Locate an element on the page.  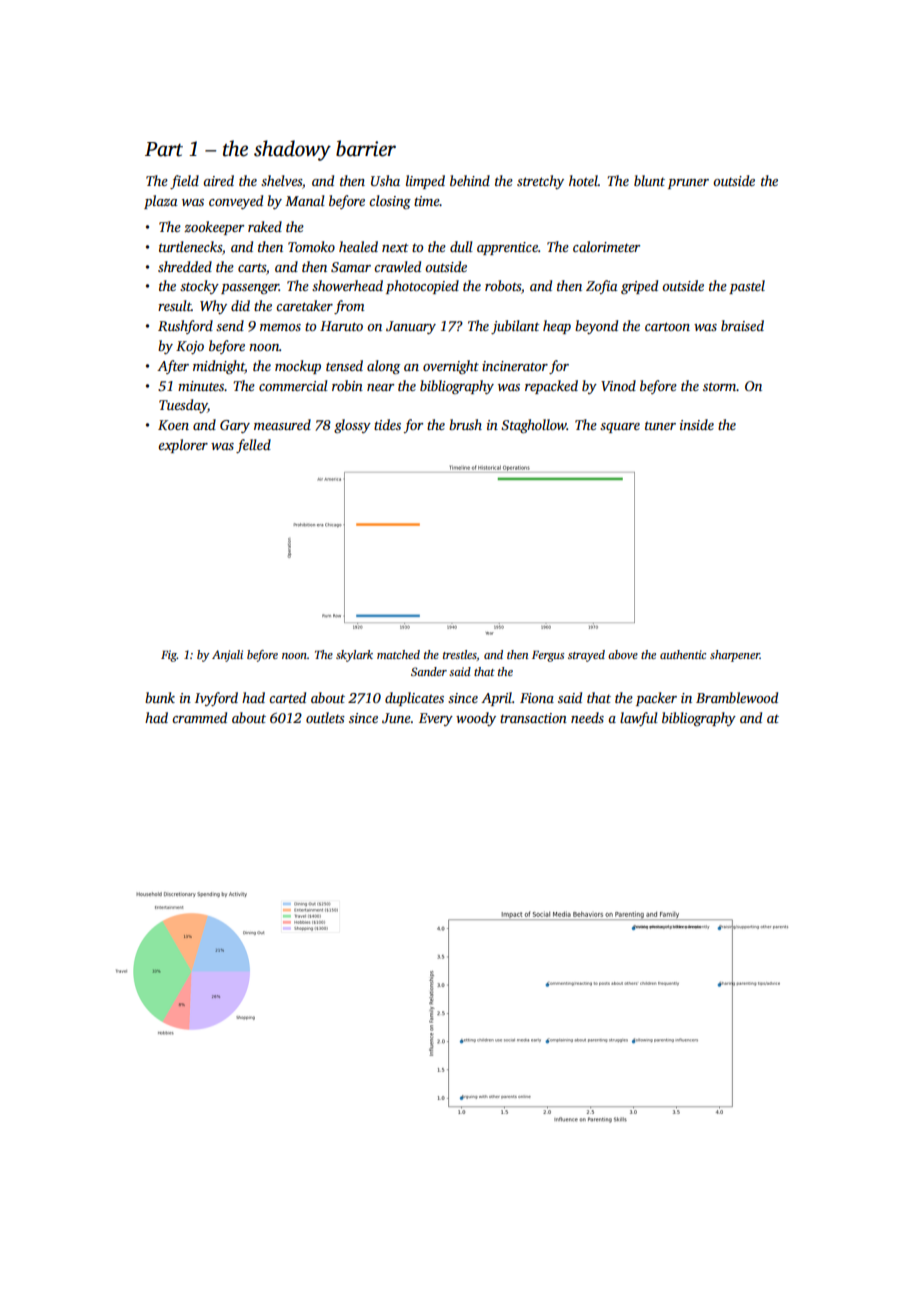
behind is located at coordinates (470, 180).
